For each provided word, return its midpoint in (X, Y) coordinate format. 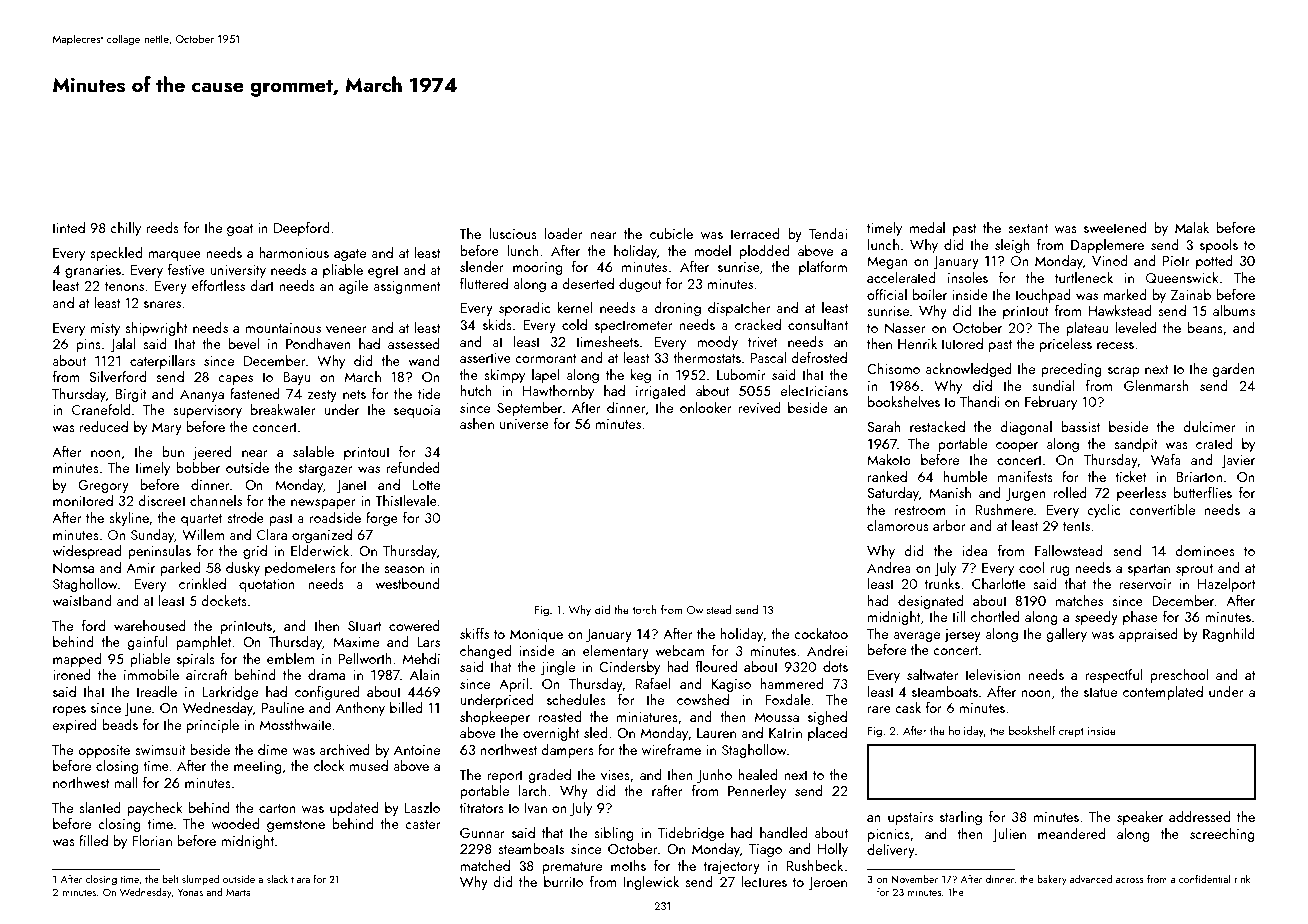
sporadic (524, 309)
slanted (100, 807)
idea (975, 550)
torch (645, 609)
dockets (224, 600)
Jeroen (827, 883)
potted (1214, 262)
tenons (124, 286)
